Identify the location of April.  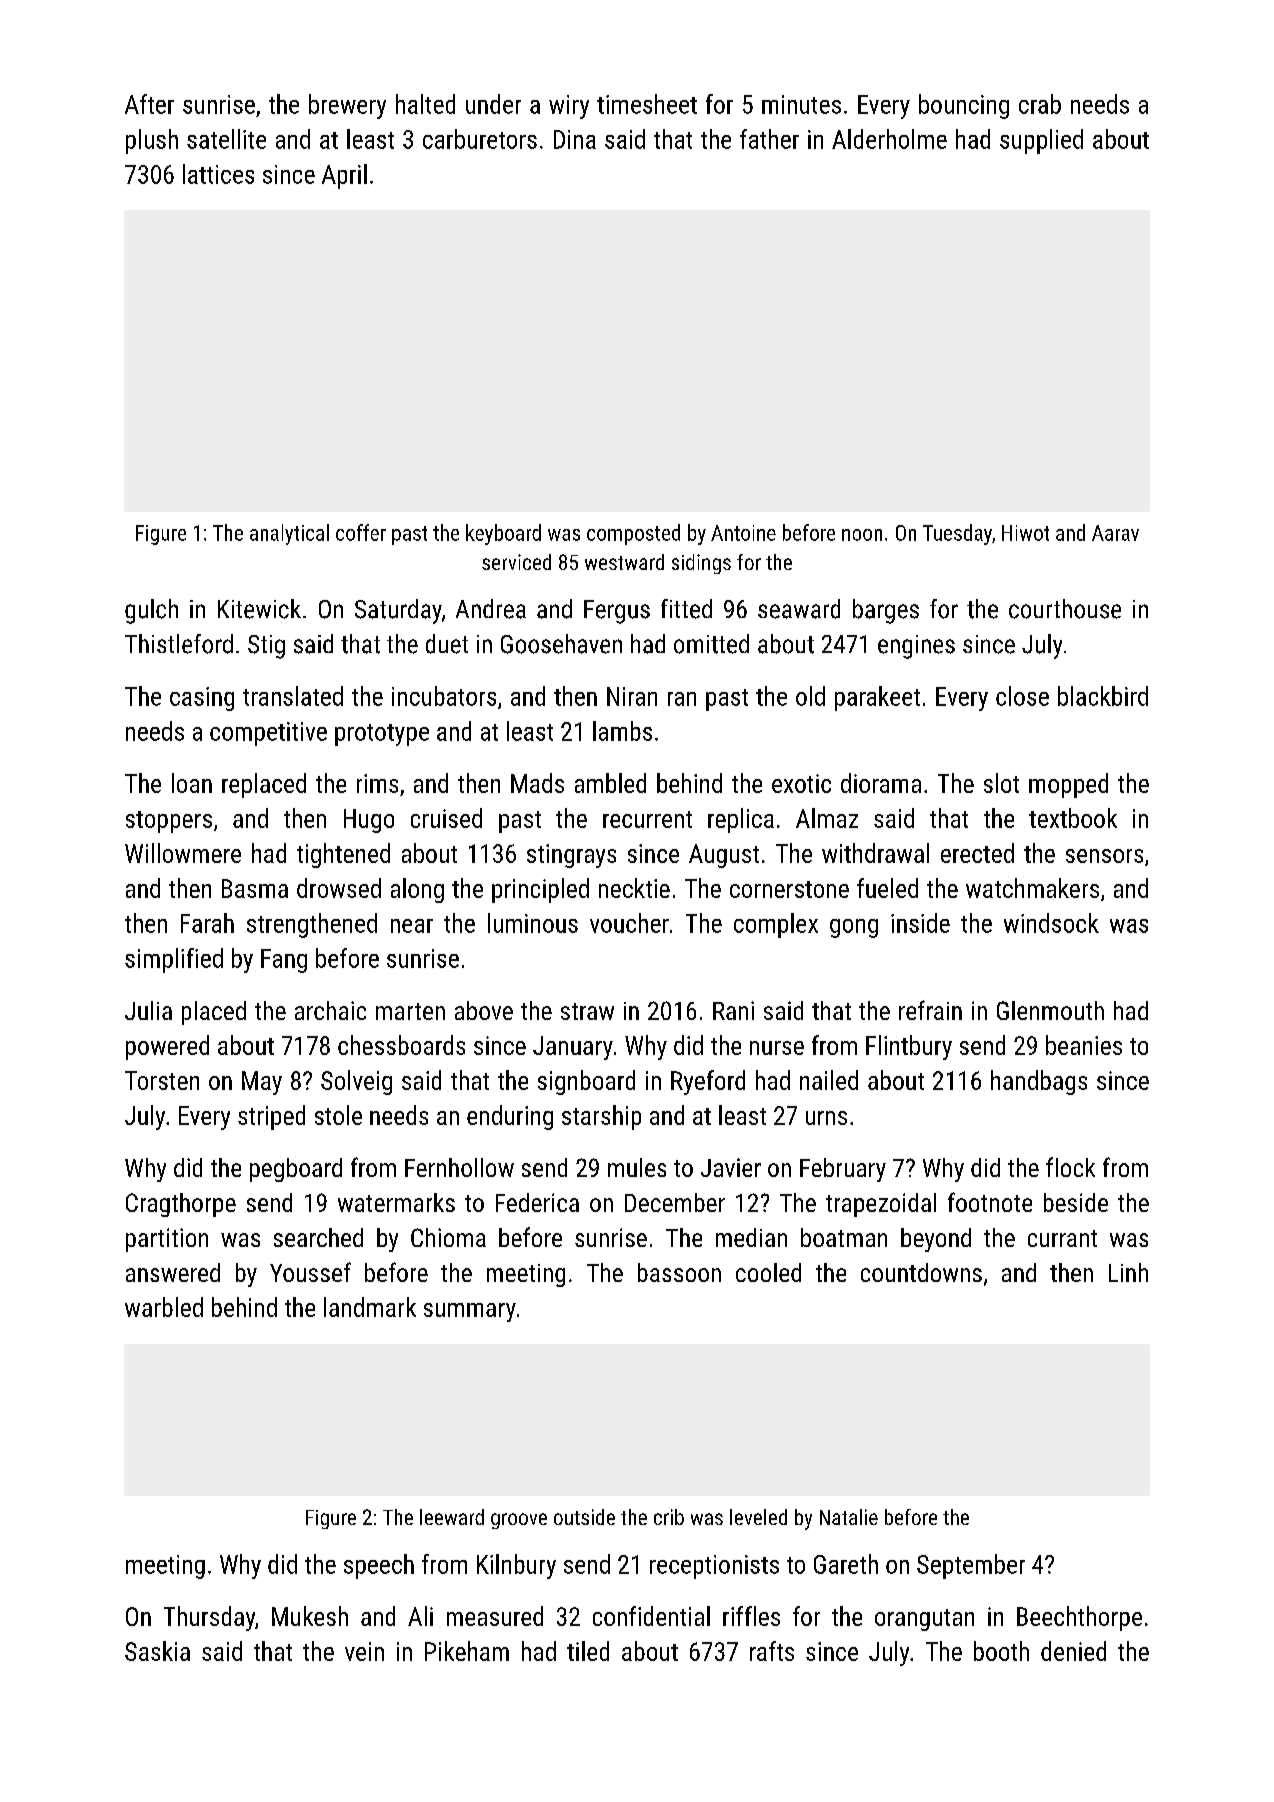
(344, 176).
